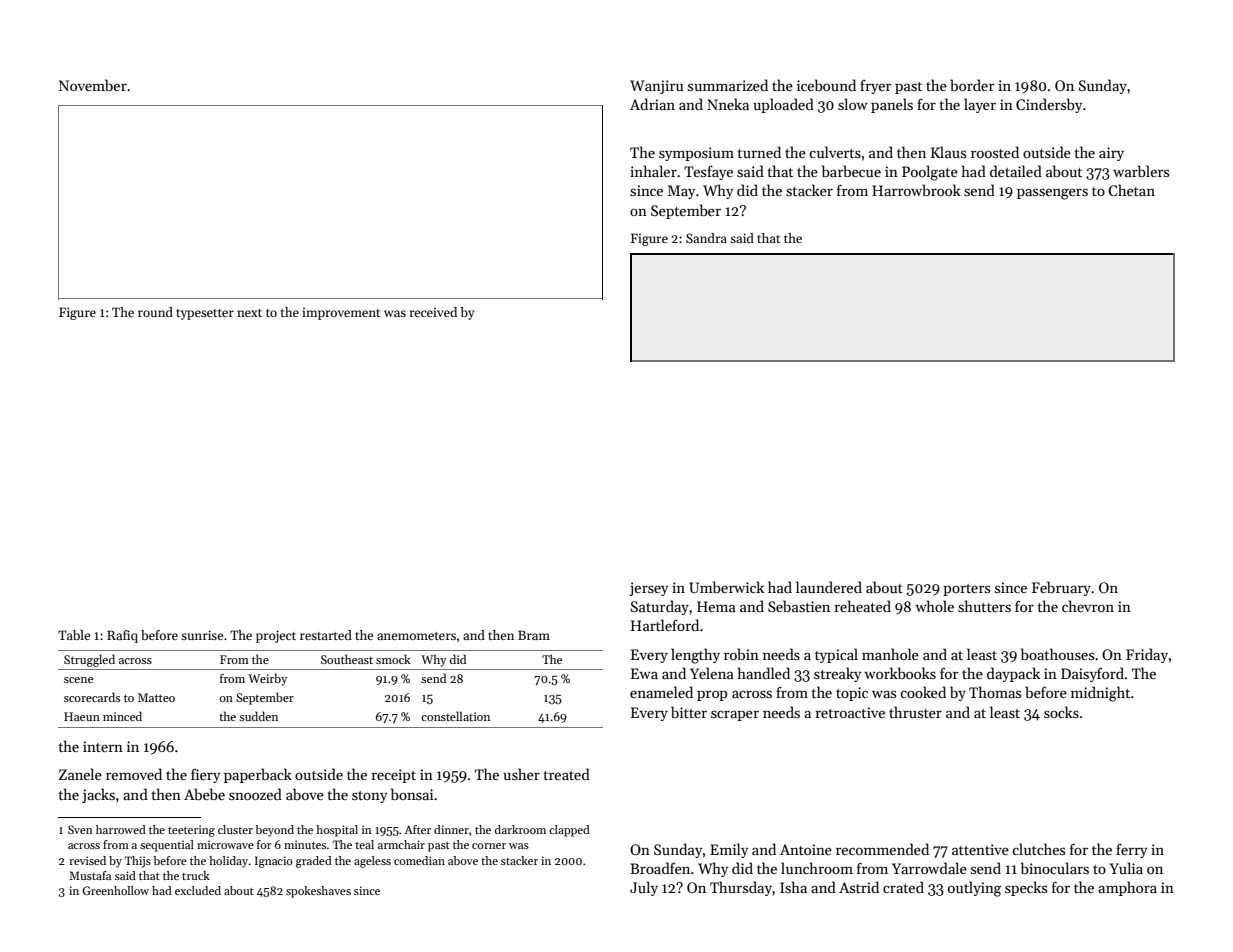 The image size is (1233, 952). What do you see at coordinates (534, 635) in the image?
I see `Bram` at bounding box center [534, 635].
